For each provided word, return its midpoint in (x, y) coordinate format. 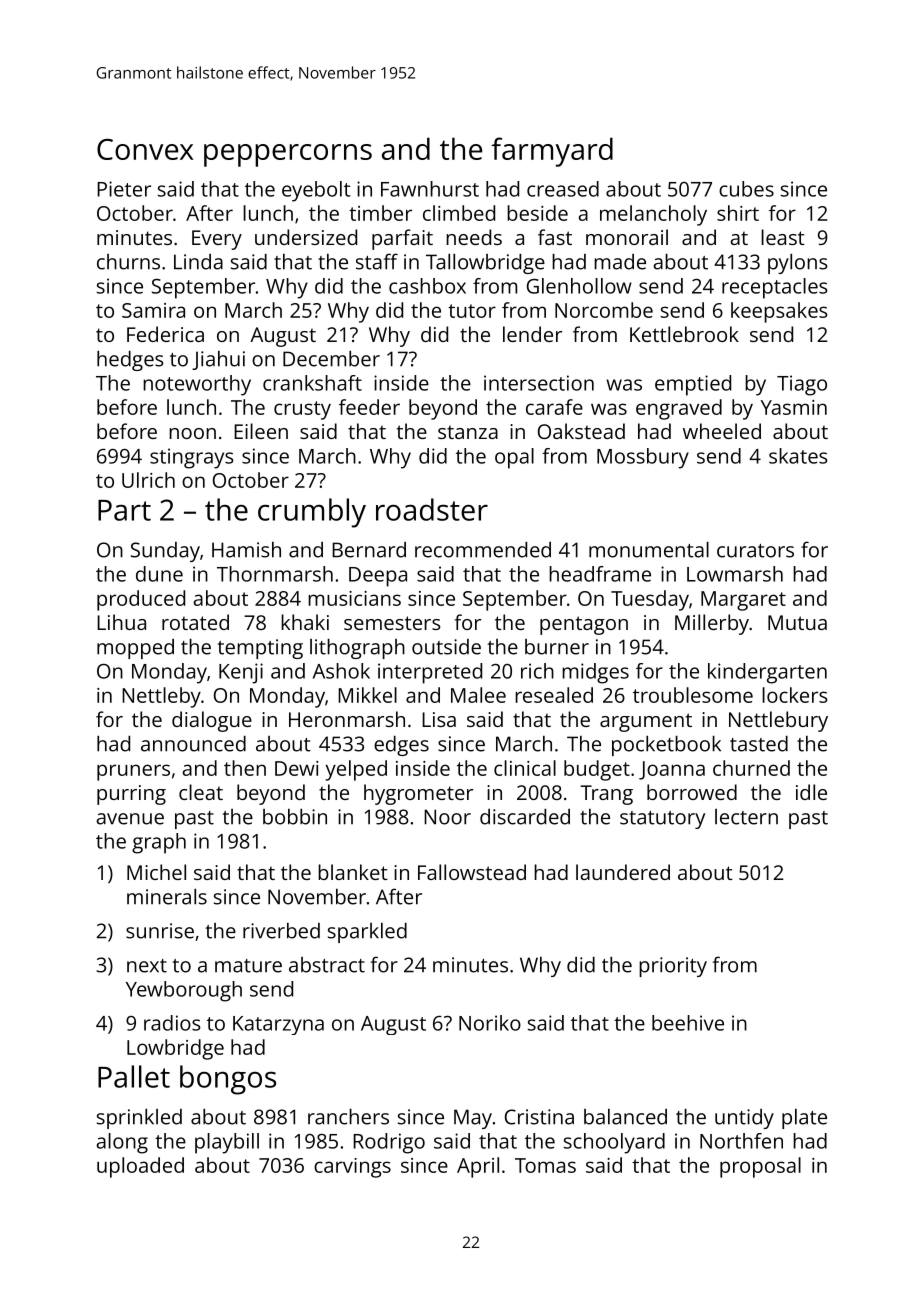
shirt (738, 213)
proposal (760, 1167)
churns (128, 262)
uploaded (140, 1167)
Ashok (341, 671)
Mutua (797, 622)
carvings (352, 1168)
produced (141, 600)
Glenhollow (579, 286)
